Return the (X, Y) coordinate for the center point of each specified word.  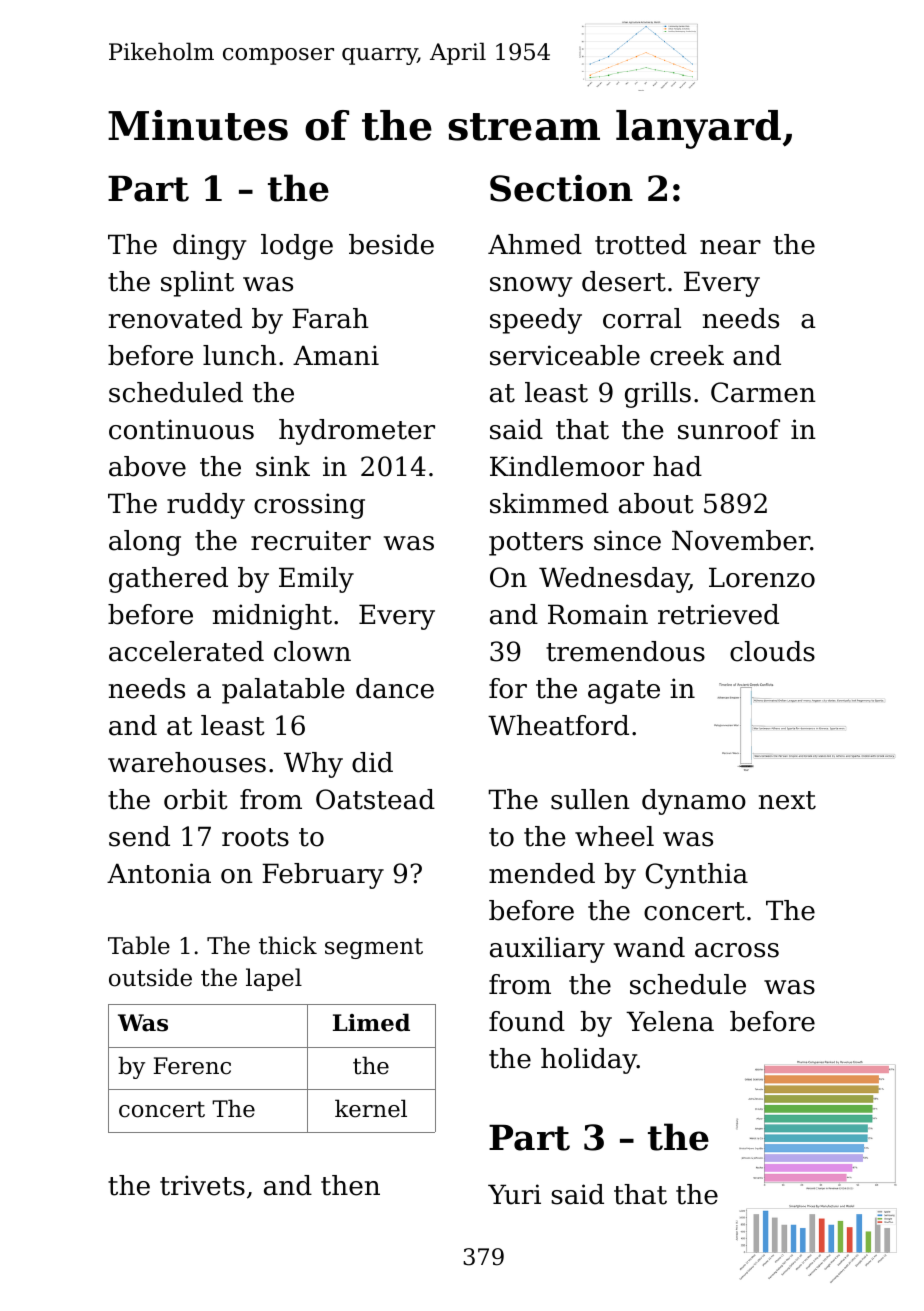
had (677, 466)
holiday (589, 1061)
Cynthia (697, 876)
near (730, 247)
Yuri (514, 1194)
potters (536, 544)
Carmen (763, 392)
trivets (202, 1185)
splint (197, 284)
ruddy (206, 506)
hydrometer (357, 432)
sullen (590, 799)
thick (288, 945)
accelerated (186, 651)
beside (391, 244)
